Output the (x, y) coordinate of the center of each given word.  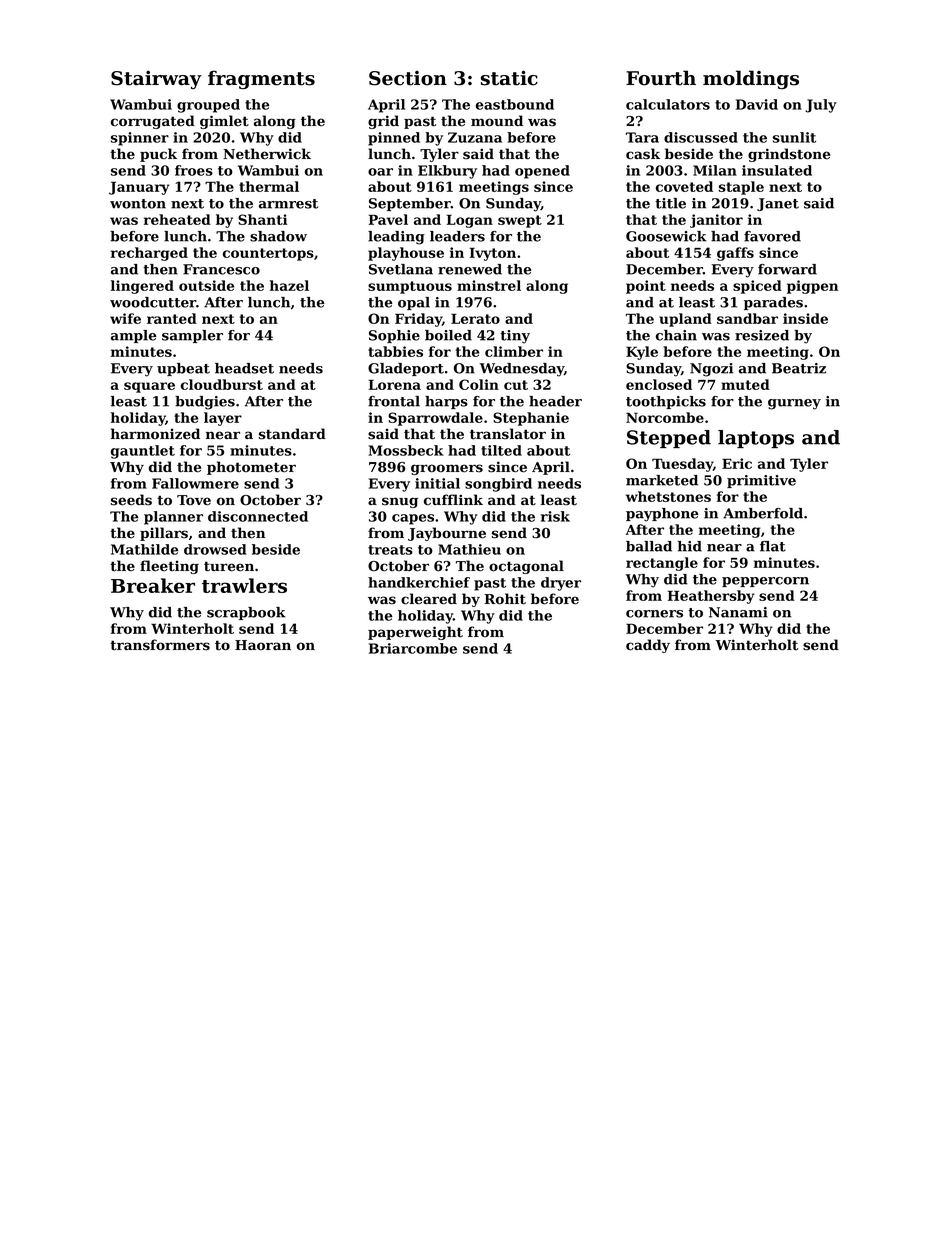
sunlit (794, 137)
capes (413, 519)
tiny (515, 337)
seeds (131, 500)
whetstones (668, 496)
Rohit (505, 599)
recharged (149, 254)
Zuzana (475, 137)
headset (244, 368)
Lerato (475, 318)
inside (805, 318)
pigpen (812, 287)
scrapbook (246, 613)
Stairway (156, 80)
